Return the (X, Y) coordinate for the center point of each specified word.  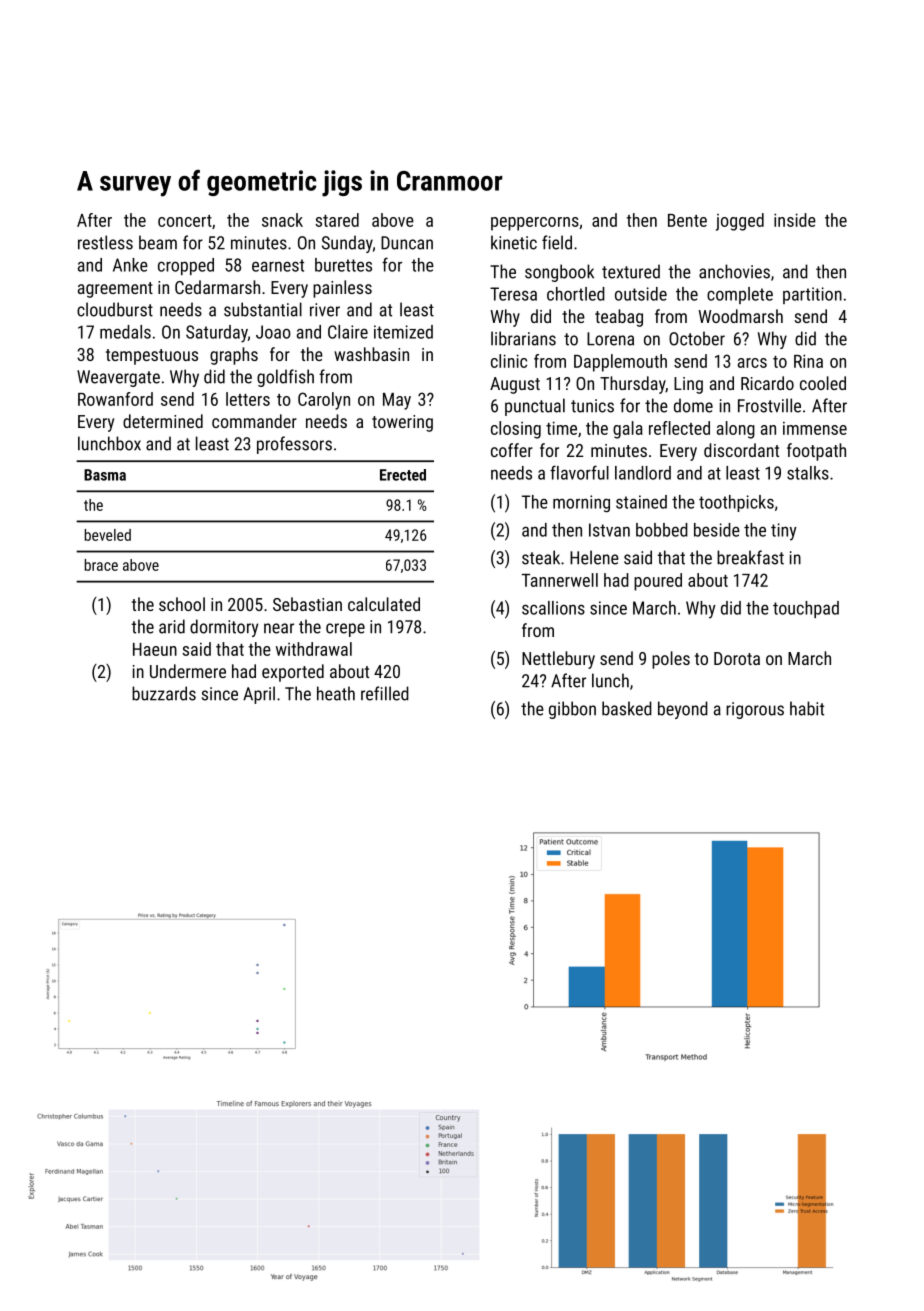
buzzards (164, 693)
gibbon (572, 710)
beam (158, 242)
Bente (687, 220)
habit (807, 708)
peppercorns (535, 224)
